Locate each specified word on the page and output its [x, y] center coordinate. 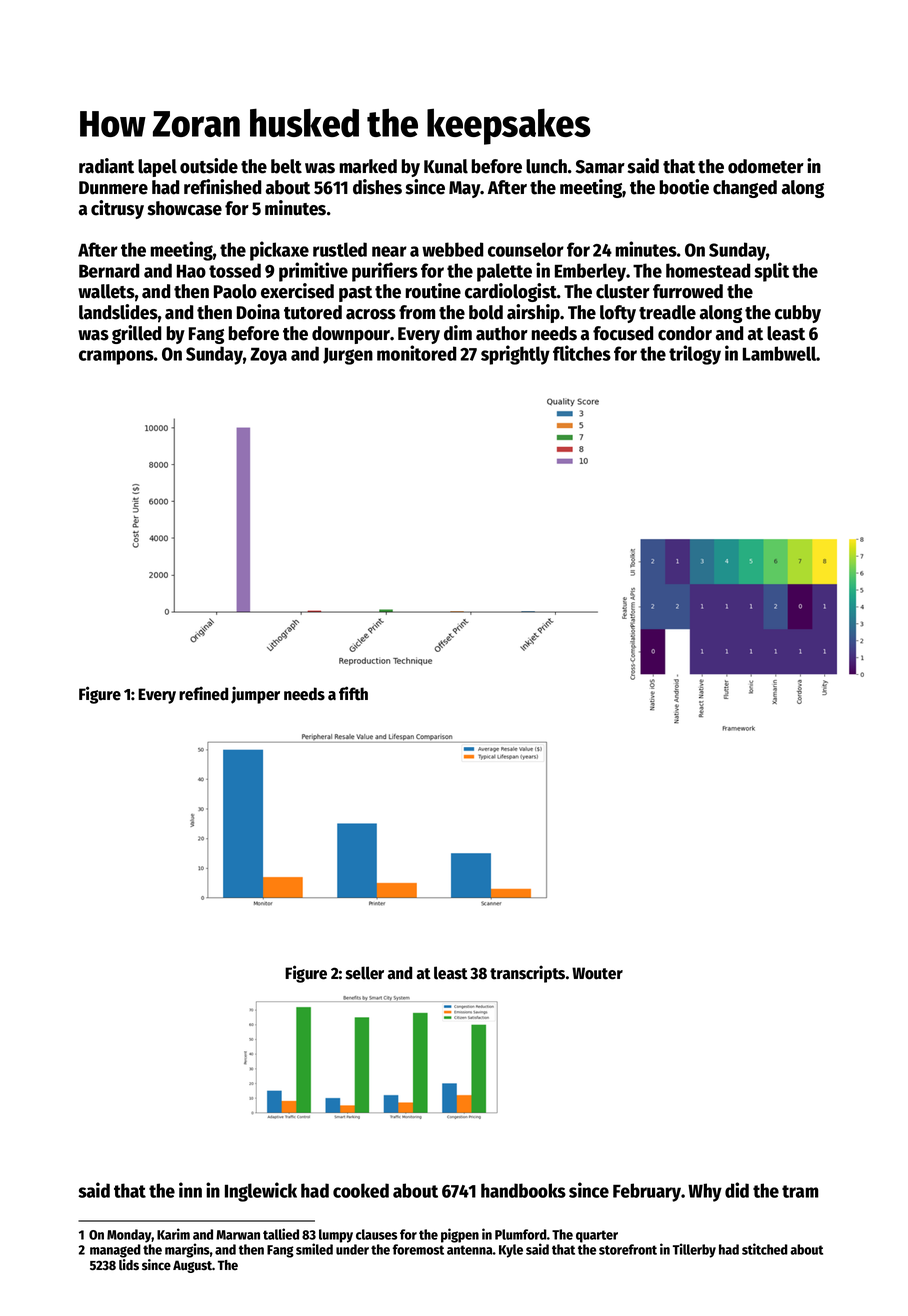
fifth [353, 693]
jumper [255, 695]
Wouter [597, 973]
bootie [684, 187]
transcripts [527, 974]
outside [209, 166]
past [355, 294]
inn [190, 1190]
